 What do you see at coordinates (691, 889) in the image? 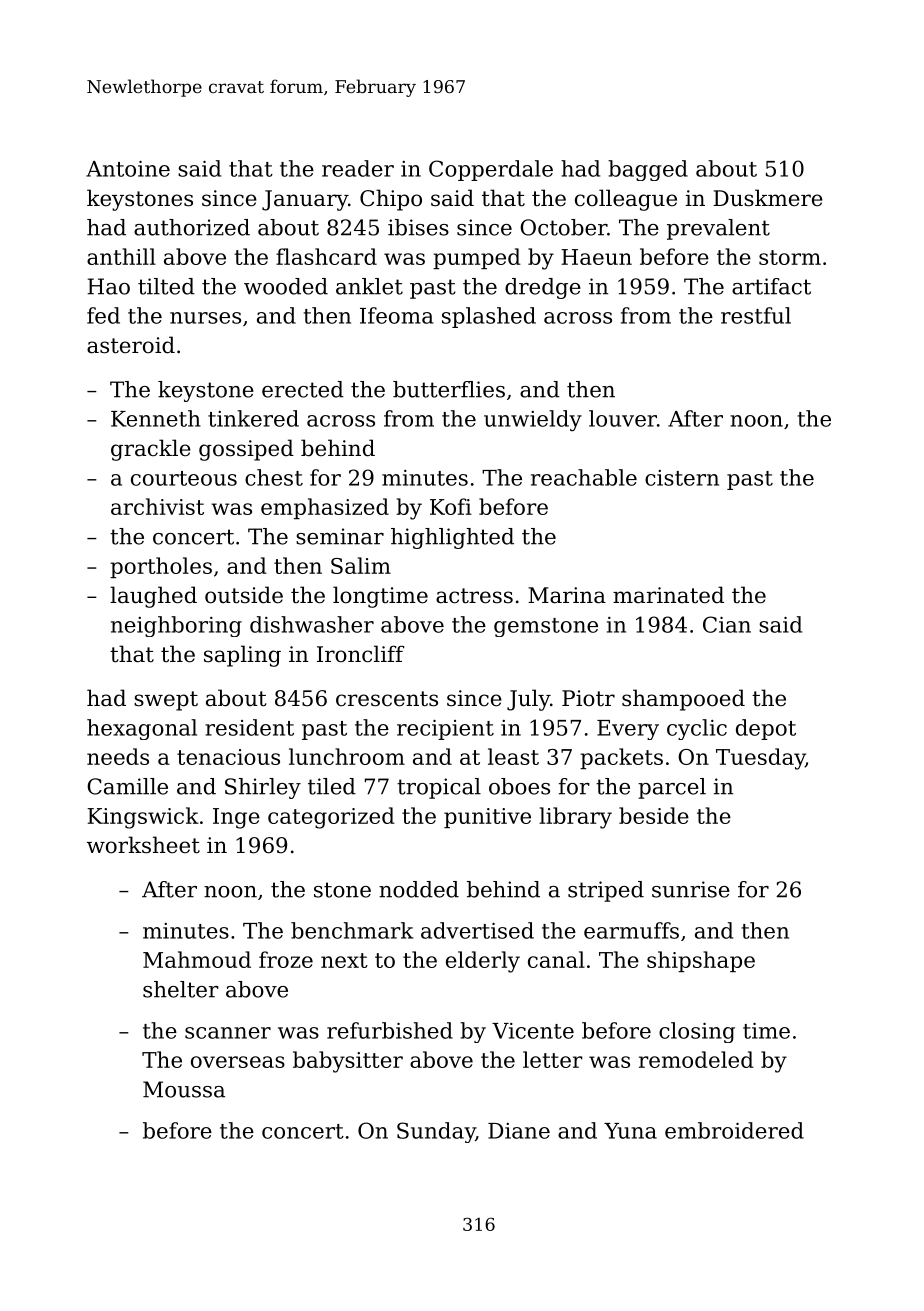
I see `sunrise` at bounding box center [691, 889].
